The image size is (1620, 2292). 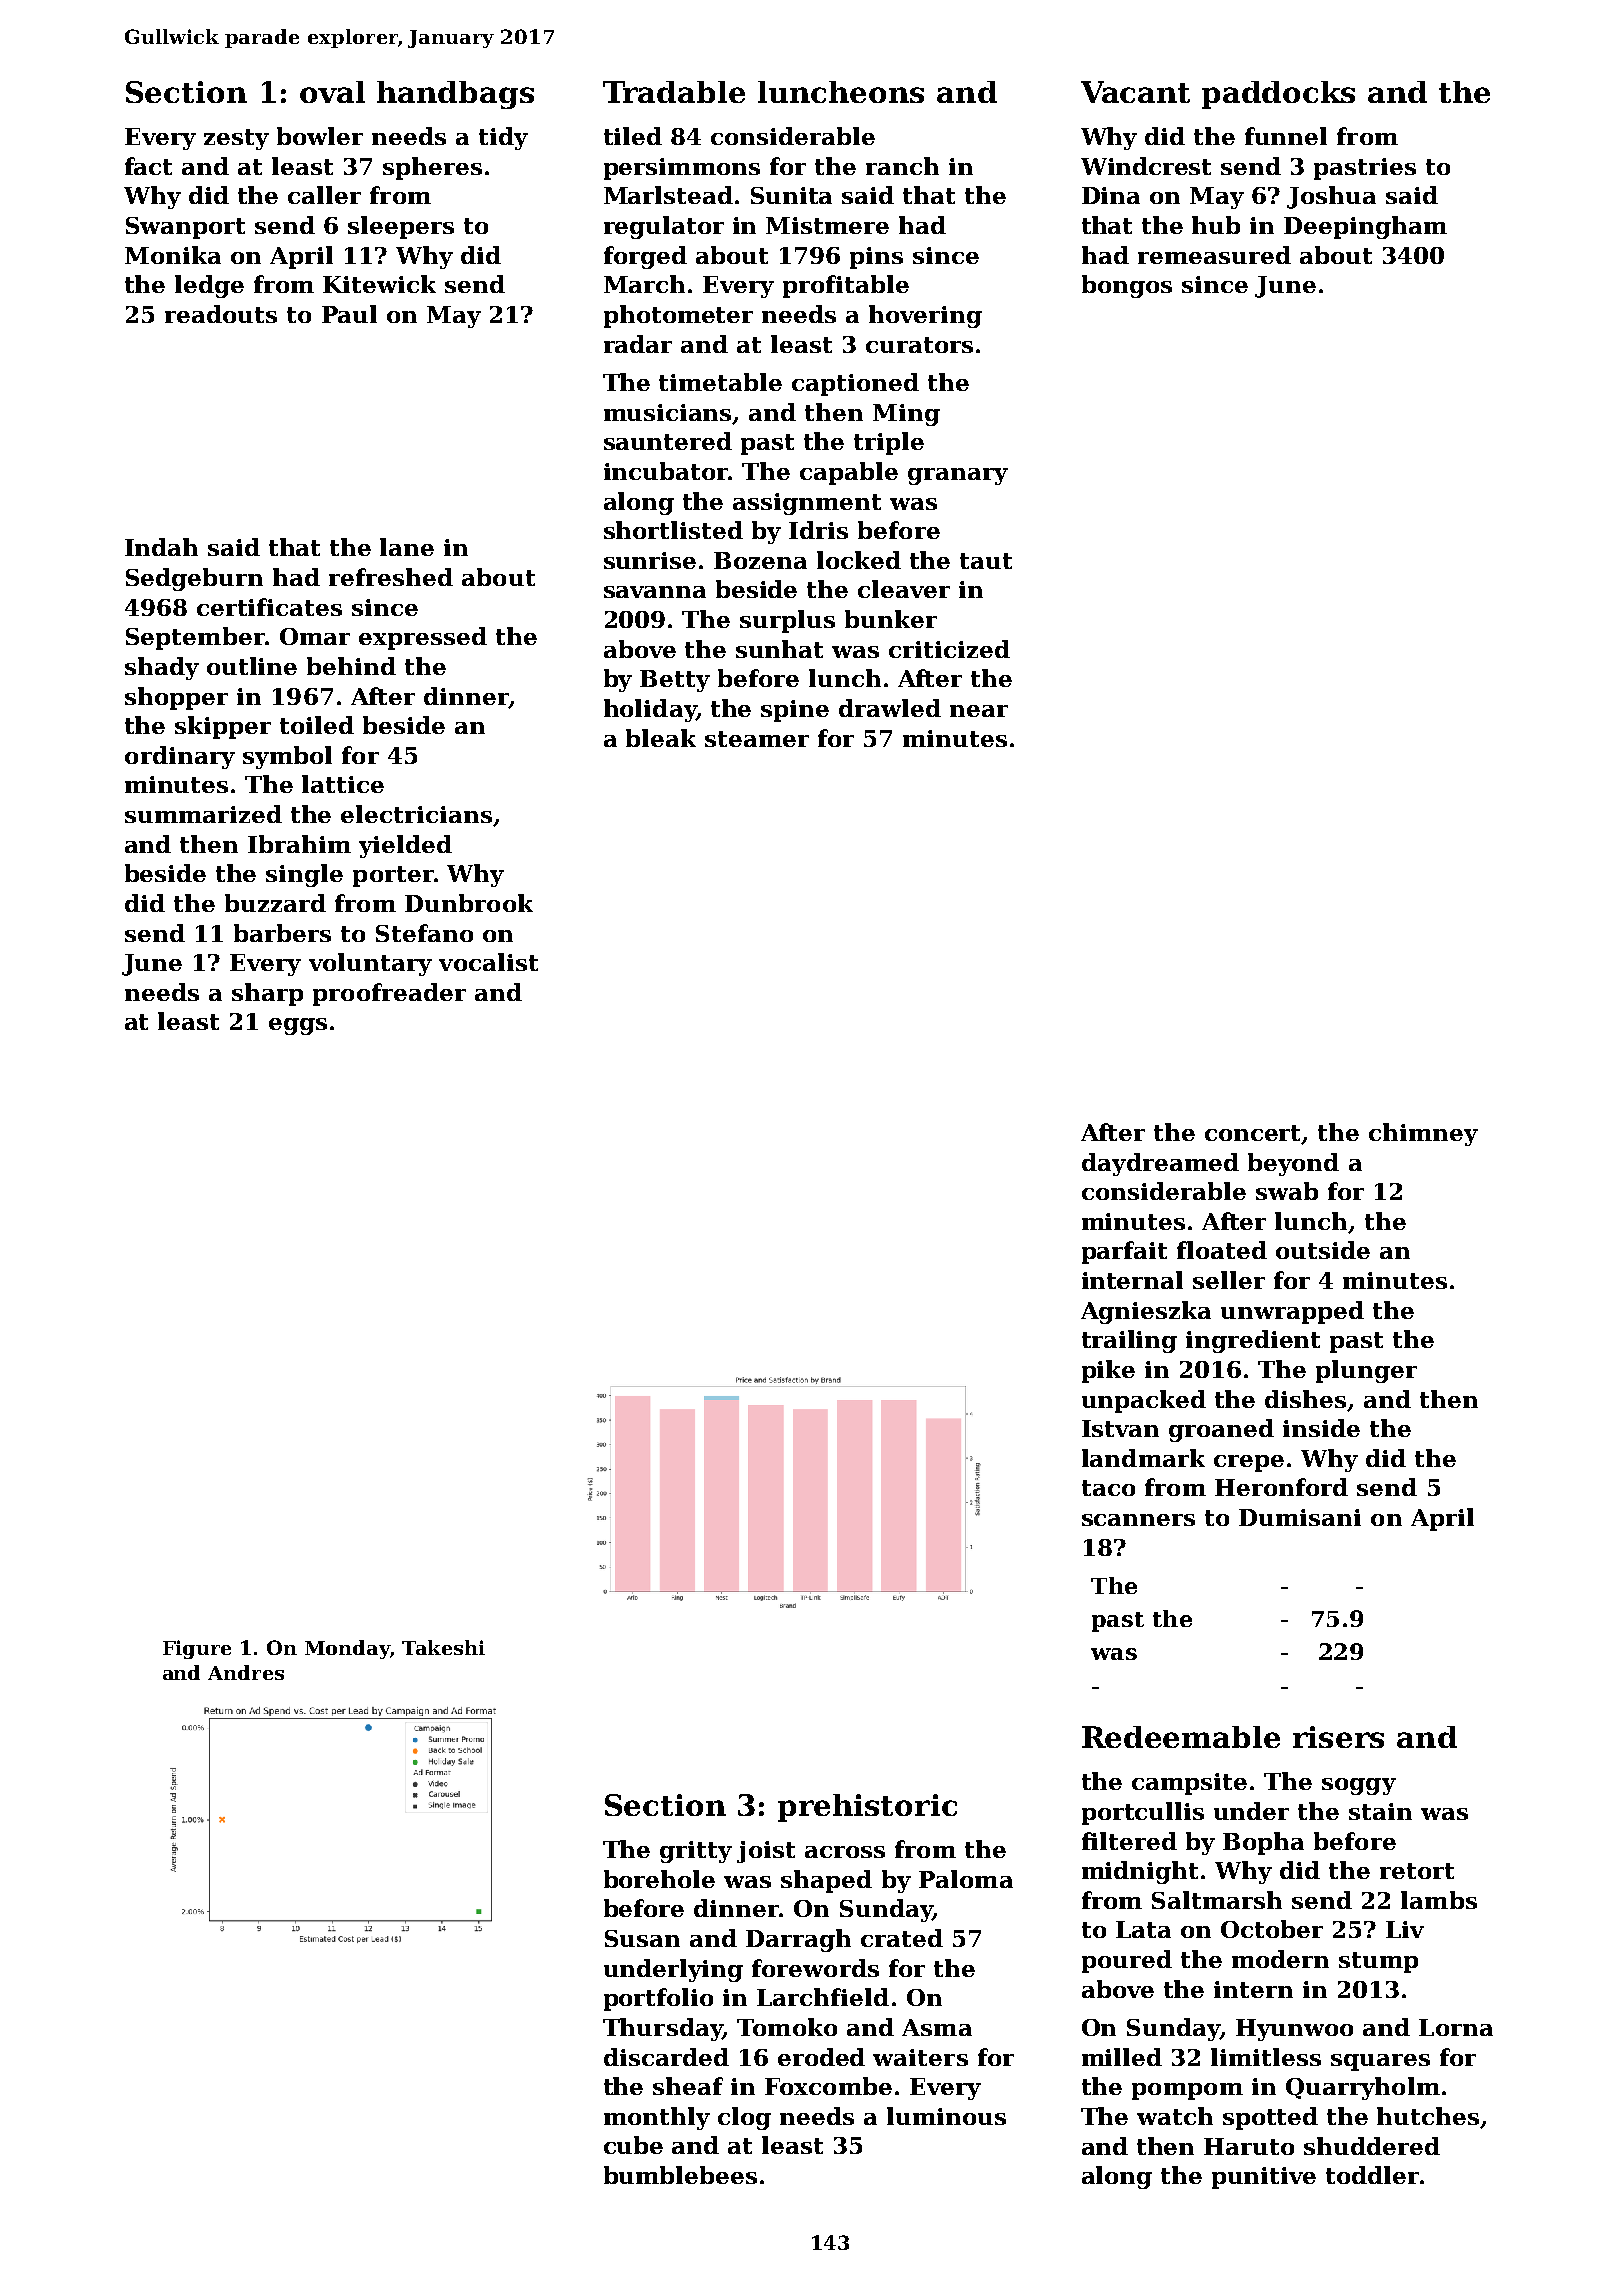 I want to click on risers, so click(x=1338, y=1737).
